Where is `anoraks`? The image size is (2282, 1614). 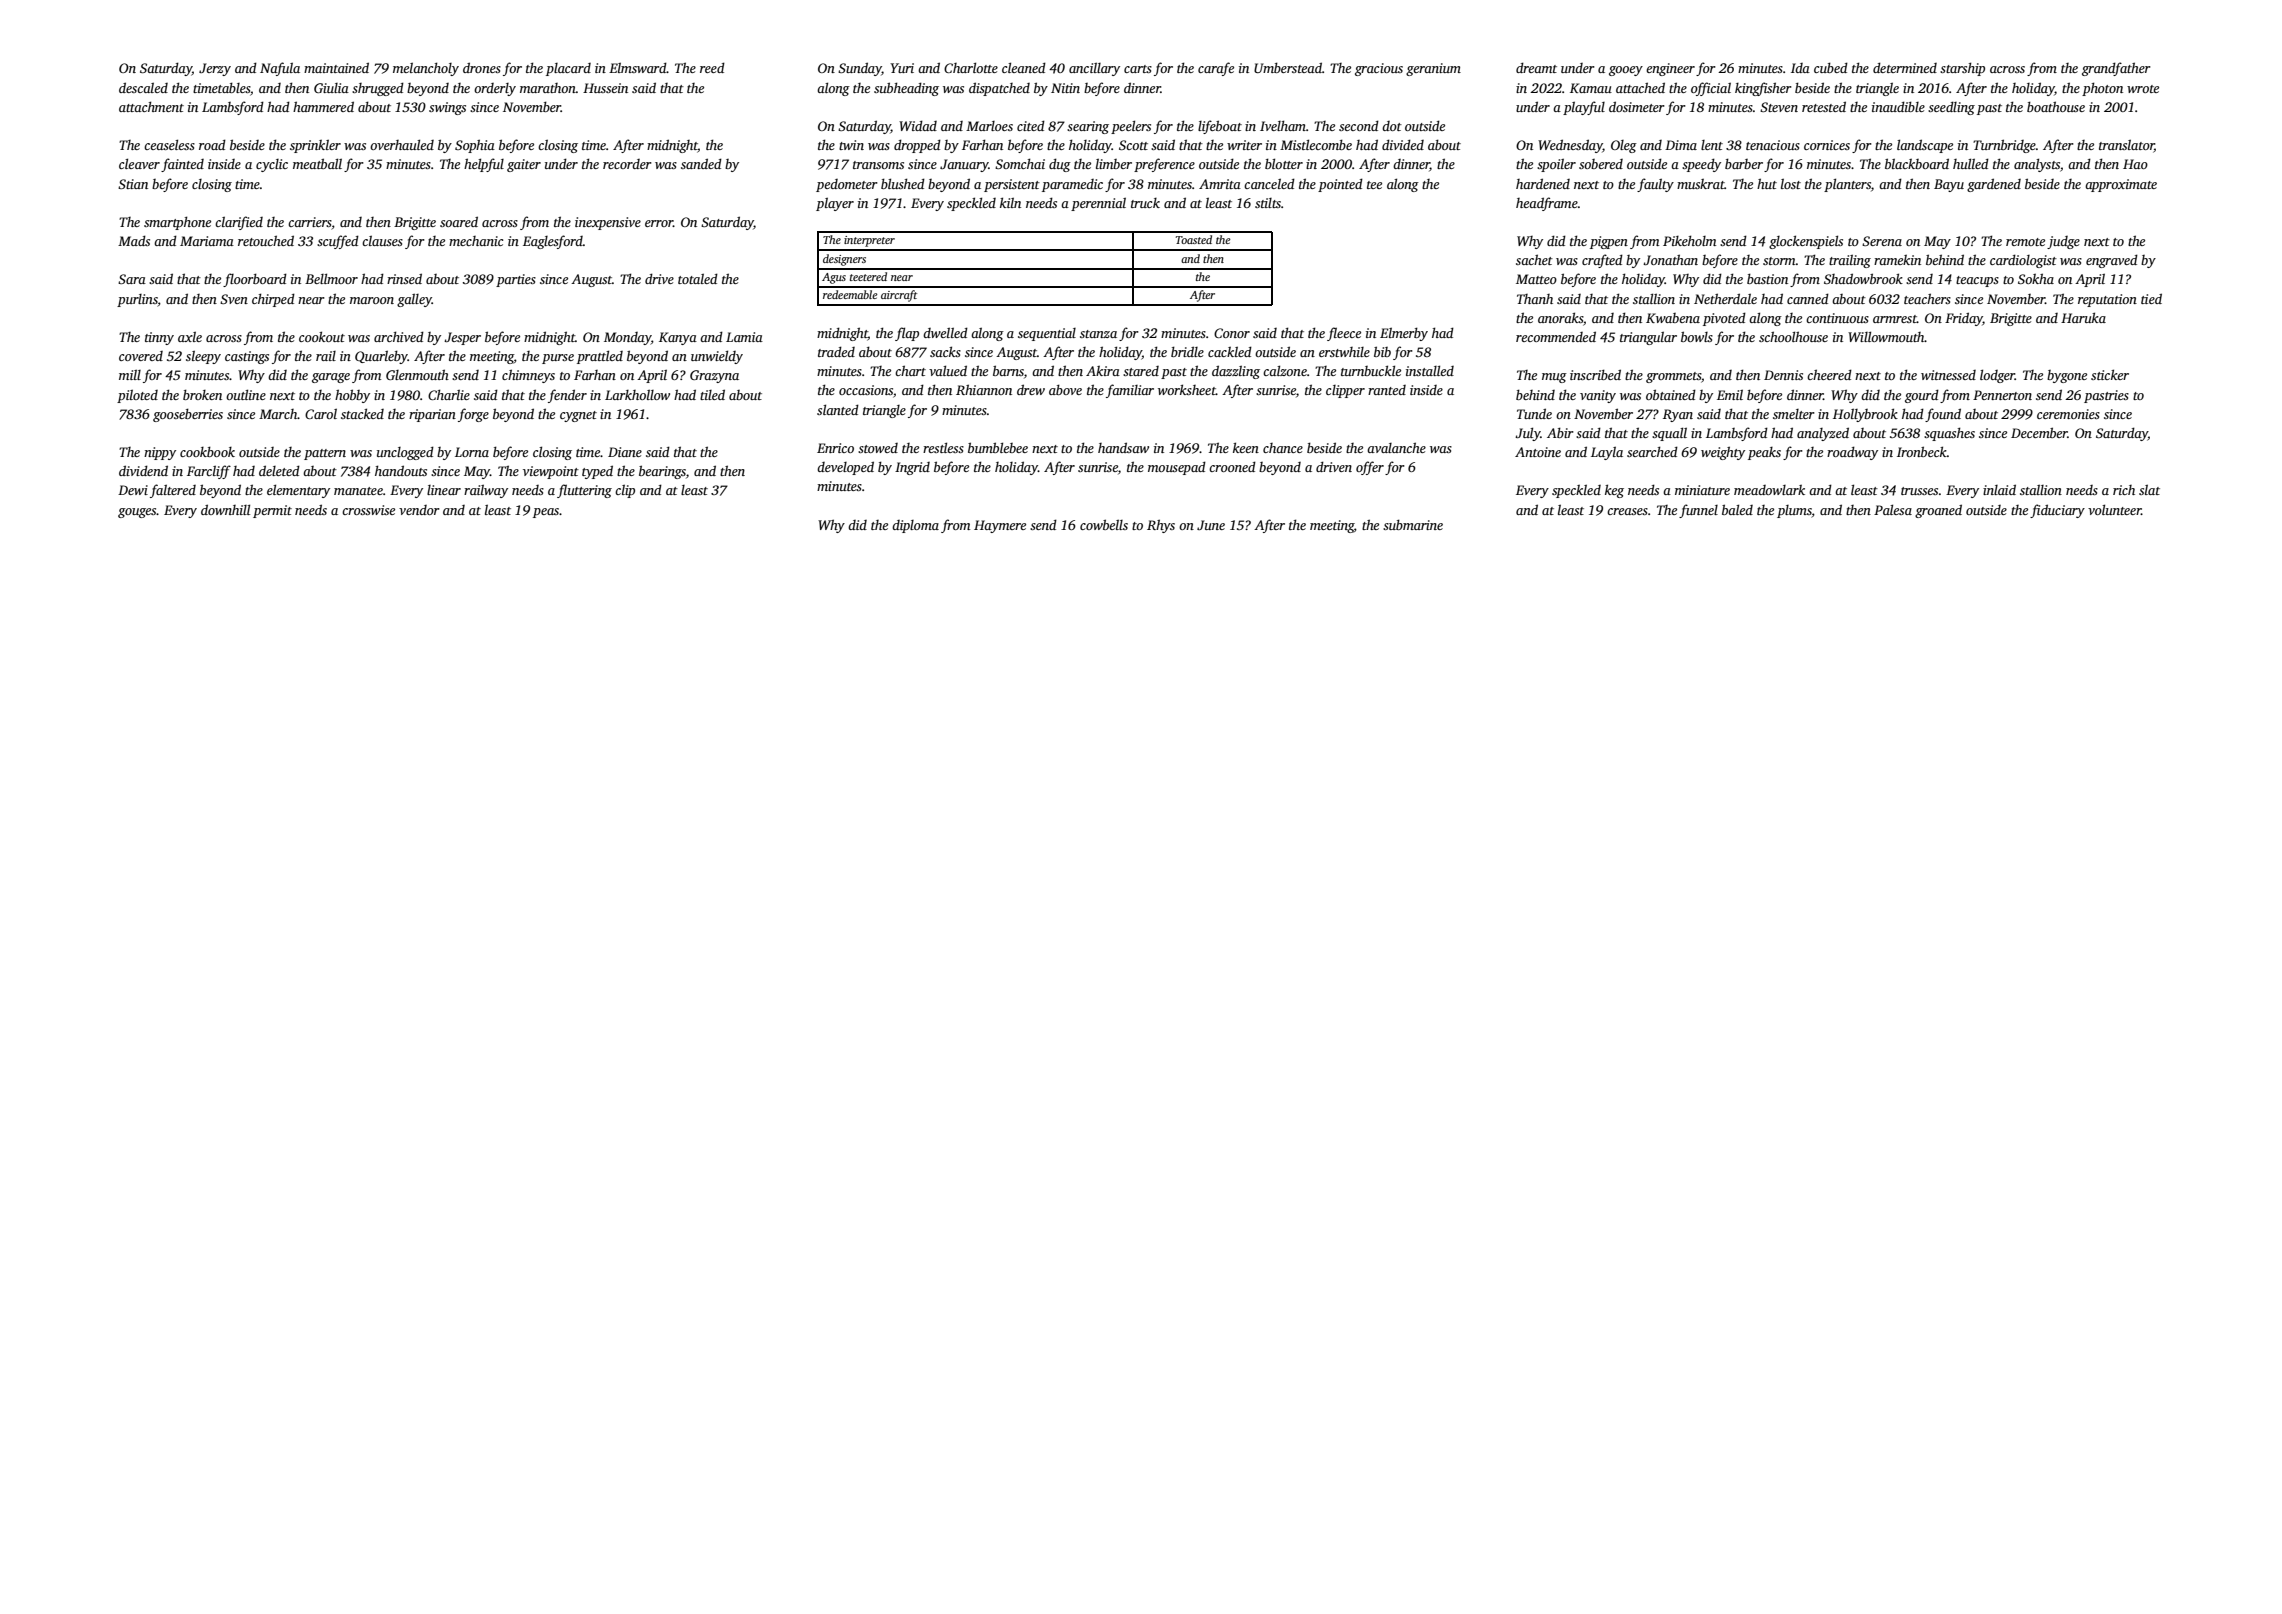
anoraks is located at coordinates (1560, 317).
